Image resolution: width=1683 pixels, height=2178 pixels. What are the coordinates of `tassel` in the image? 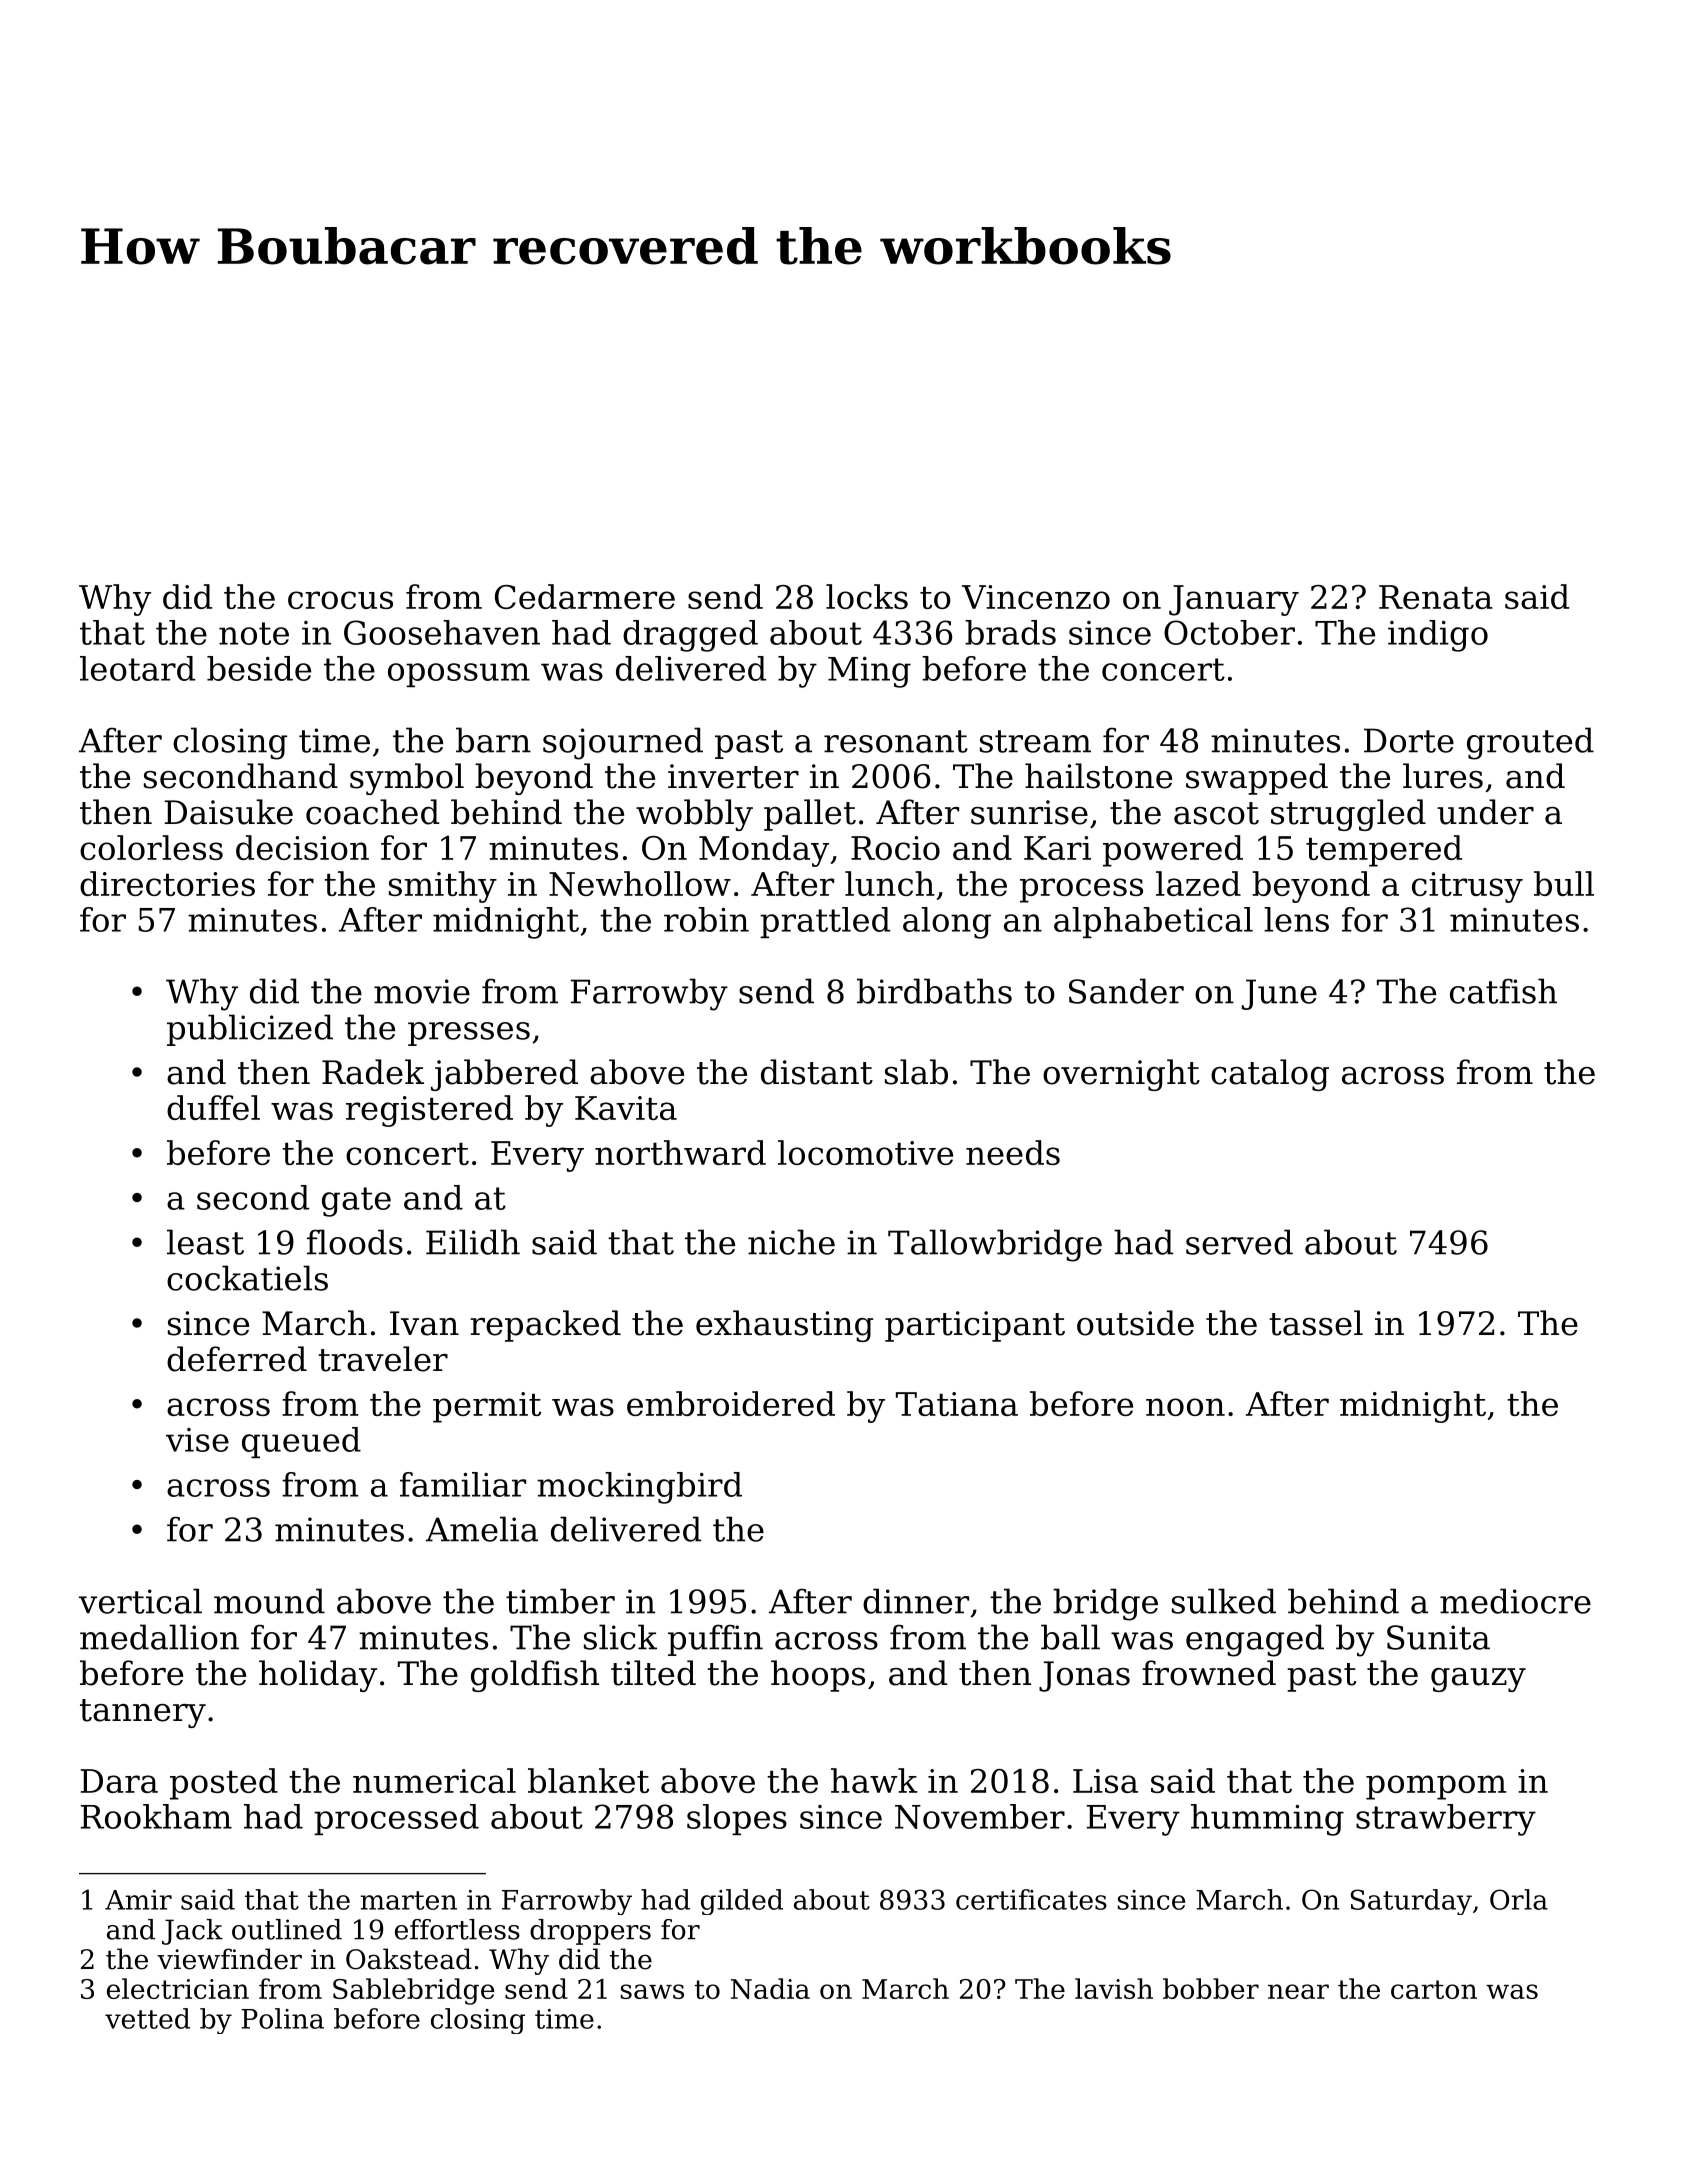 It's located at (1316, 1323).
